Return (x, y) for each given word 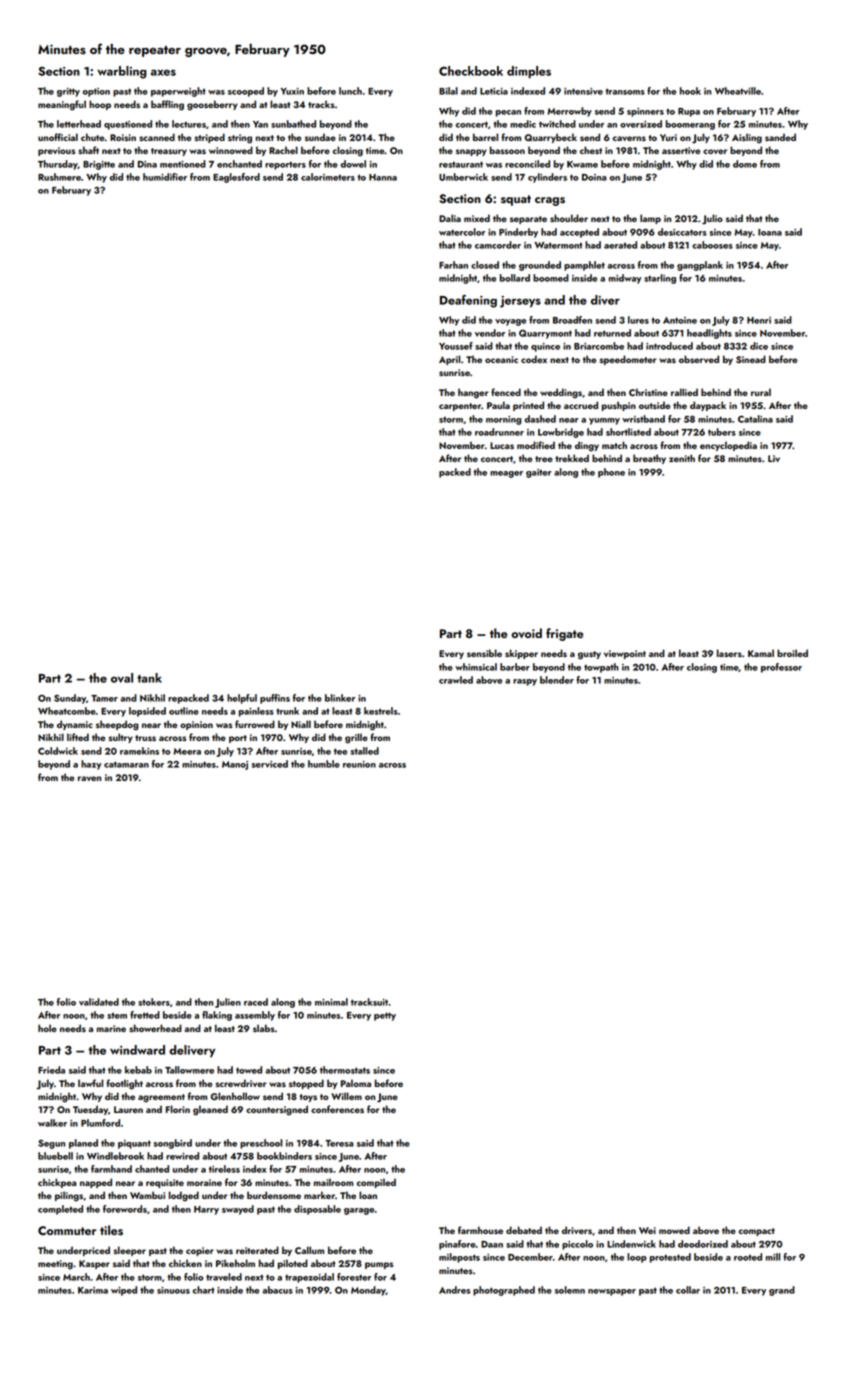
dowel (353, 164)
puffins (275, 699)
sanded (780, 137)
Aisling (747, 138)
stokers (154, 1002)
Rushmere (59, 177)
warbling (122, 72)
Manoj (235, 765)
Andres (454, 1290)
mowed (674, 1230)
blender (557, 680)
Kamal (761, 653)
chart (203, 1290)
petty (385, 1016)
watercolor (462, 232)
